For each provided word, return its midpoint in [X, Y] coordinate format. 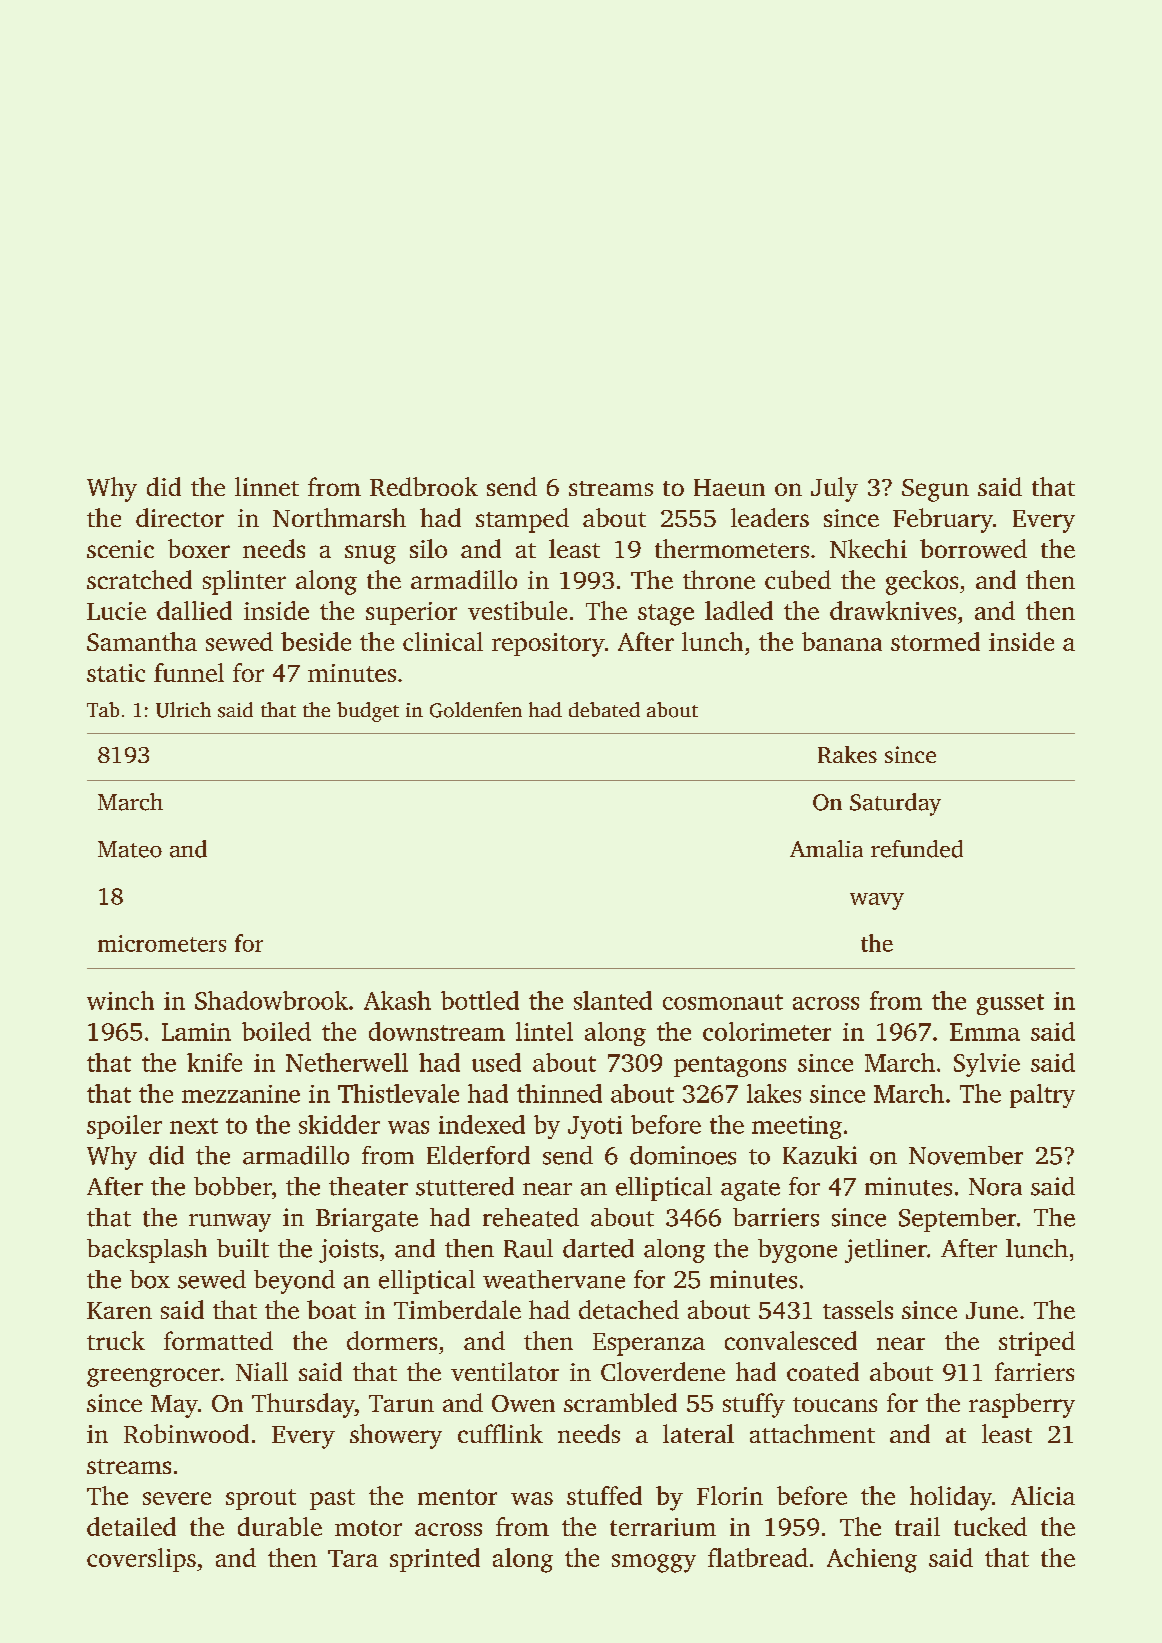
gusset [1010, 1004]
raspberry [1022, 1405]
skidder [339, 1124]
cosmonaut [723, 1002]
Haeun [729, 487]
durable [280, 1526]
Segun [935, 490]
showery [396, 1436]
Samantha [142, 641]
